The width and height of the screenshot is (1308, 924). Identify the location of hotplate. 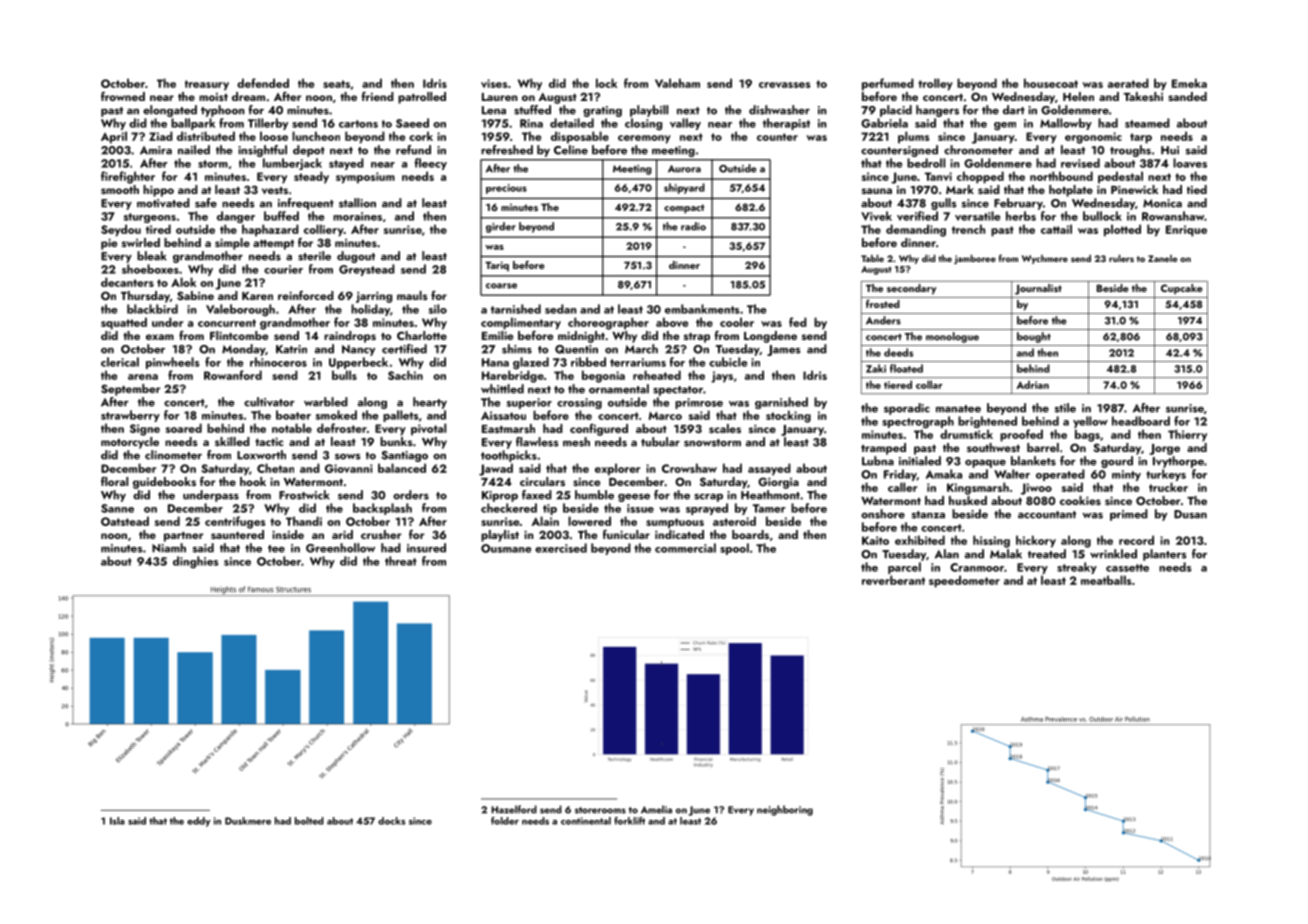
(1071, 191).
